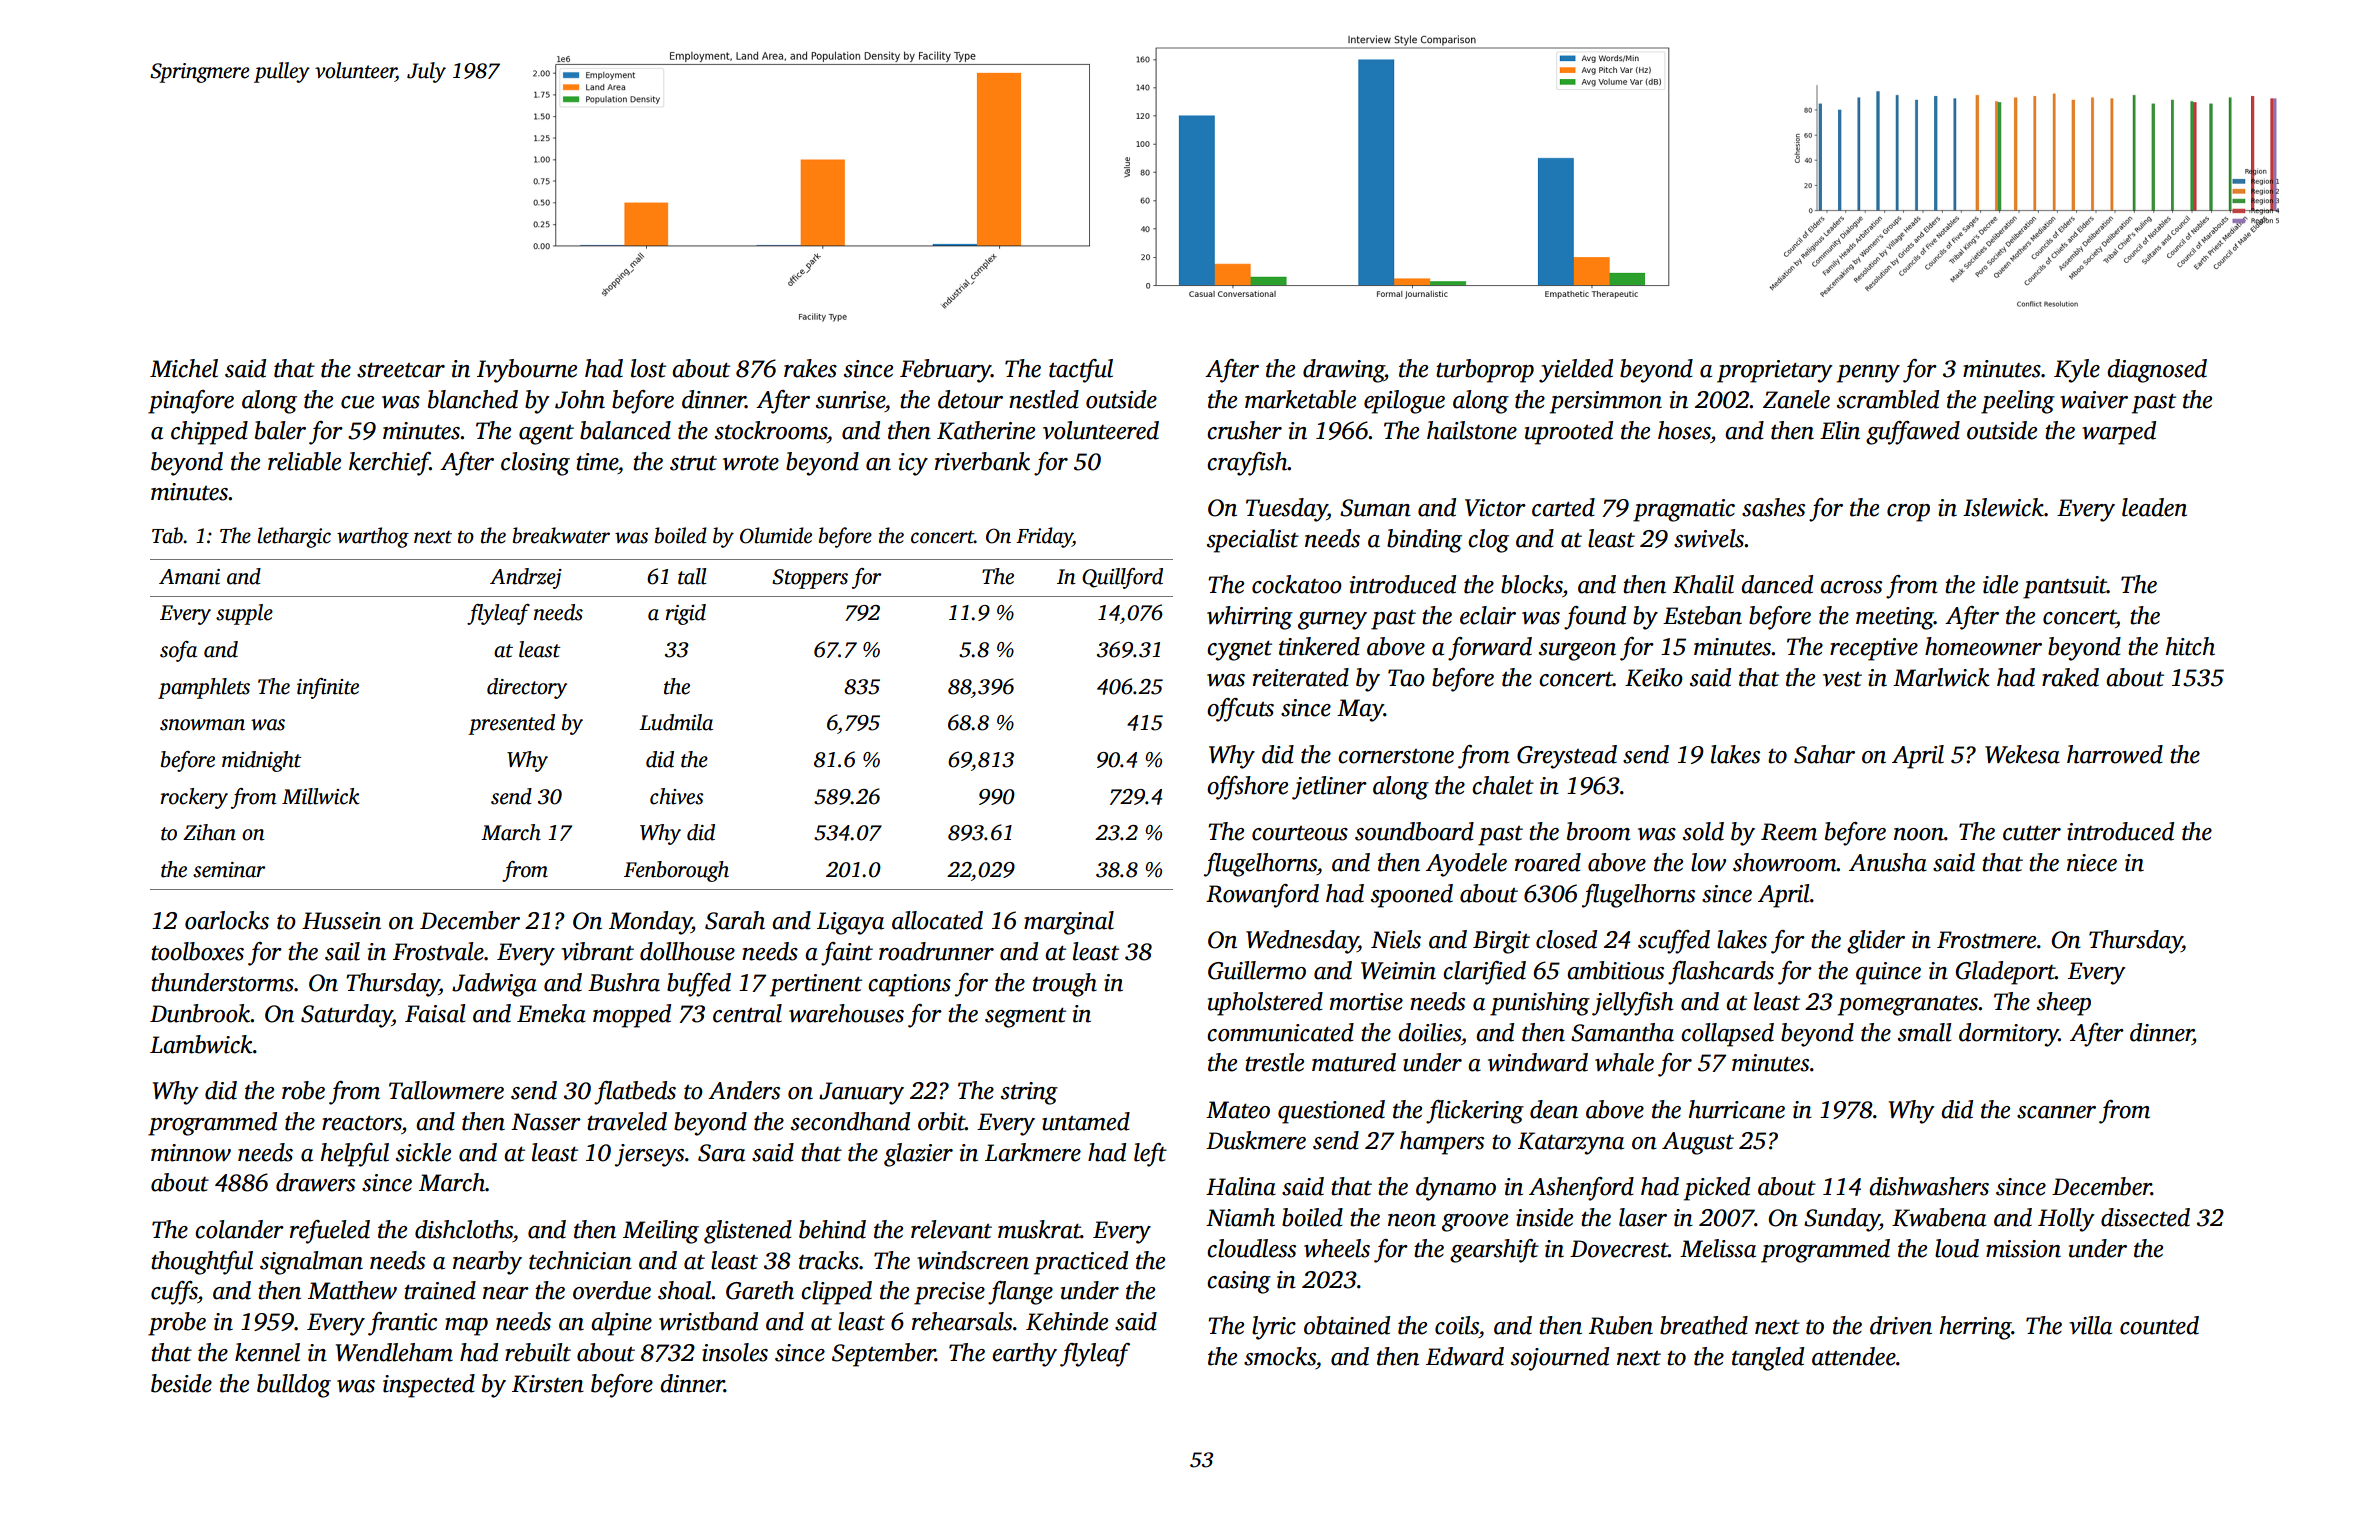 This page has height=1540, width=2380. Describe the element at coordinates (526, 578) in the page. I see `Andrzej` at that location.
